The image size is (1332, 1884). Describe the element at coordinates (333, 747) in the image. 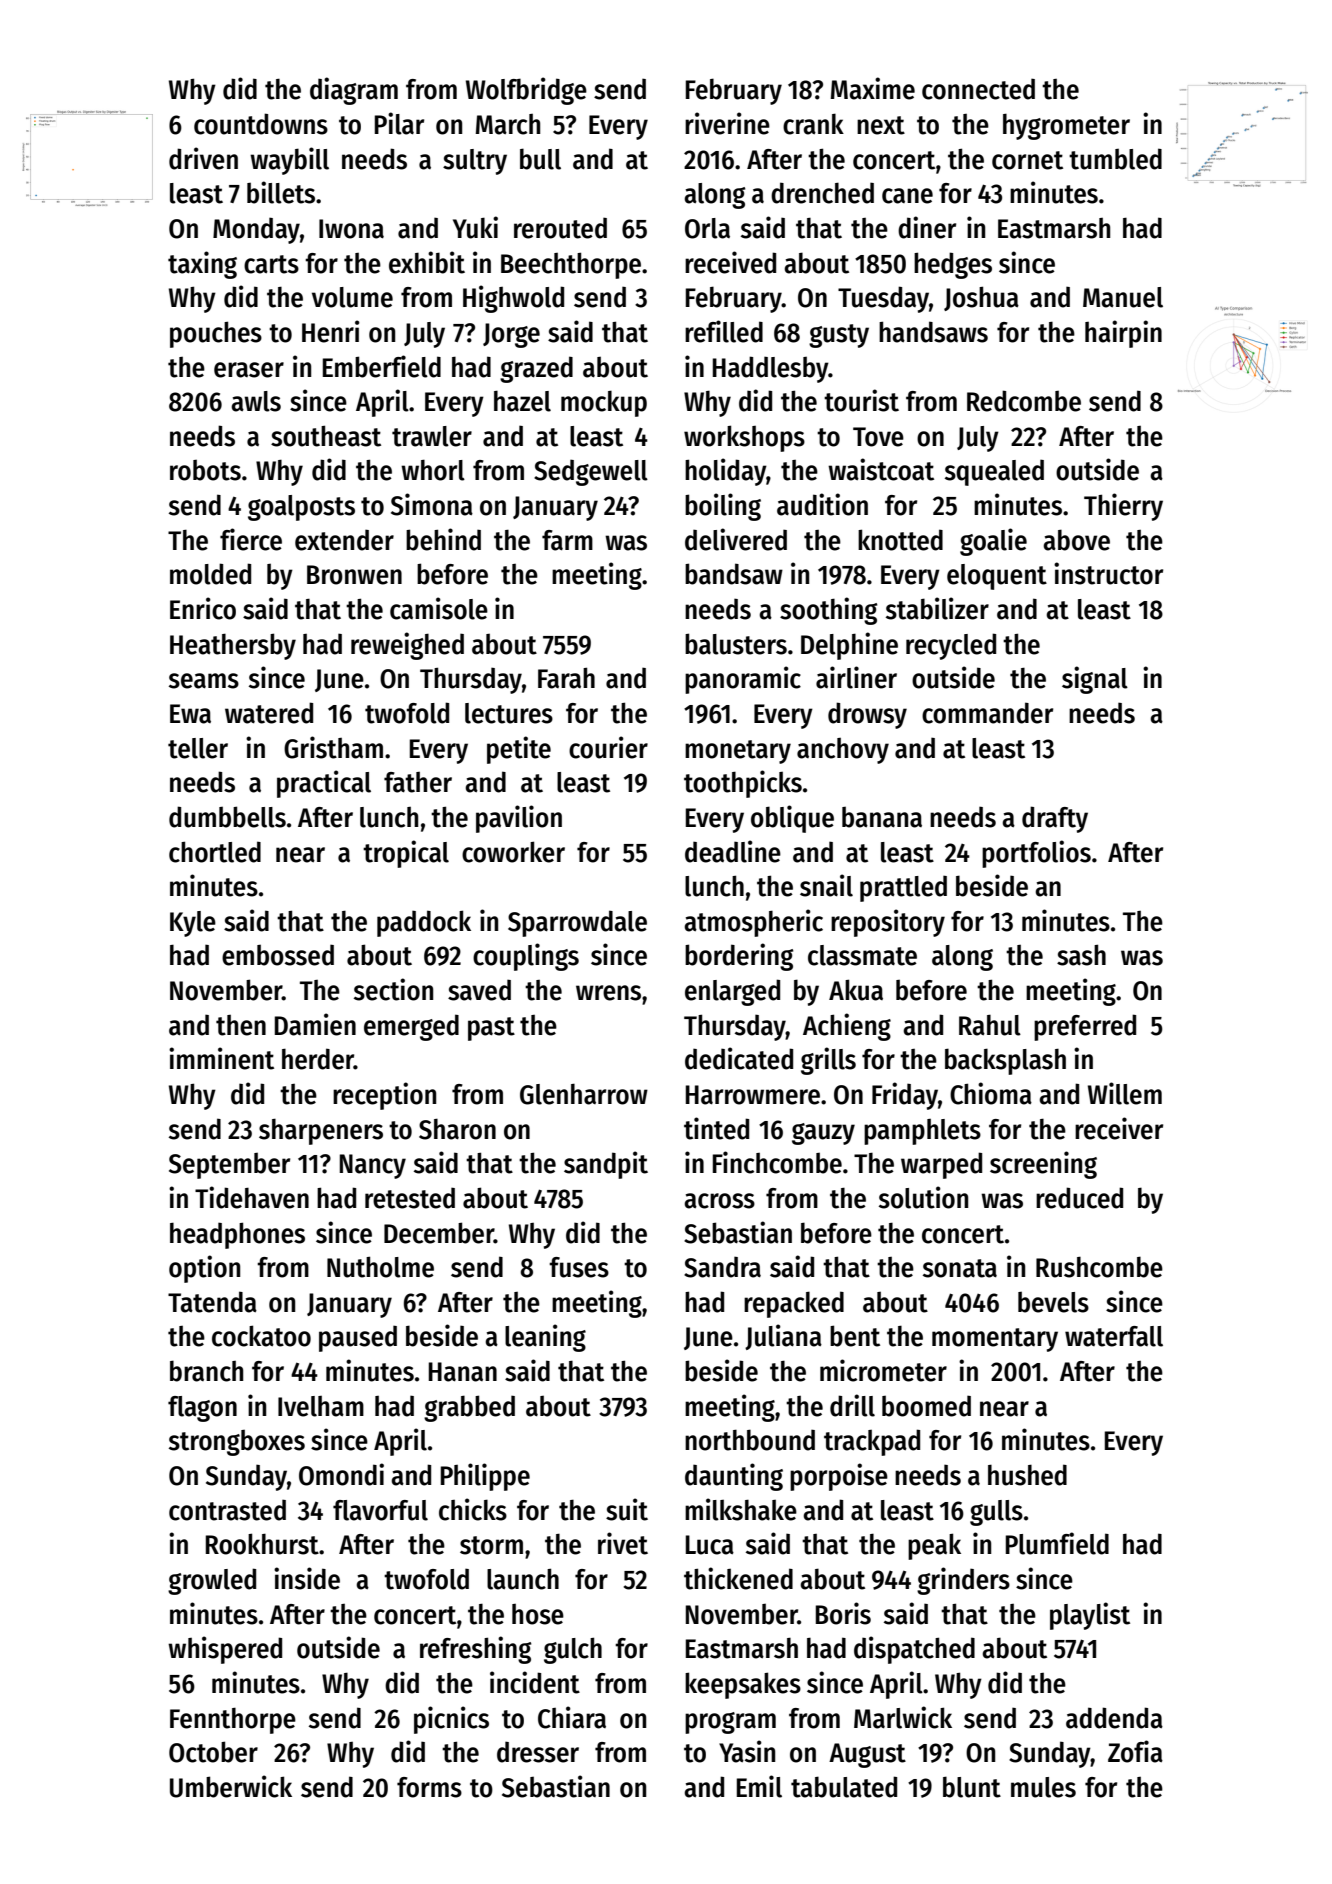

I see `Gristham` at that location.
